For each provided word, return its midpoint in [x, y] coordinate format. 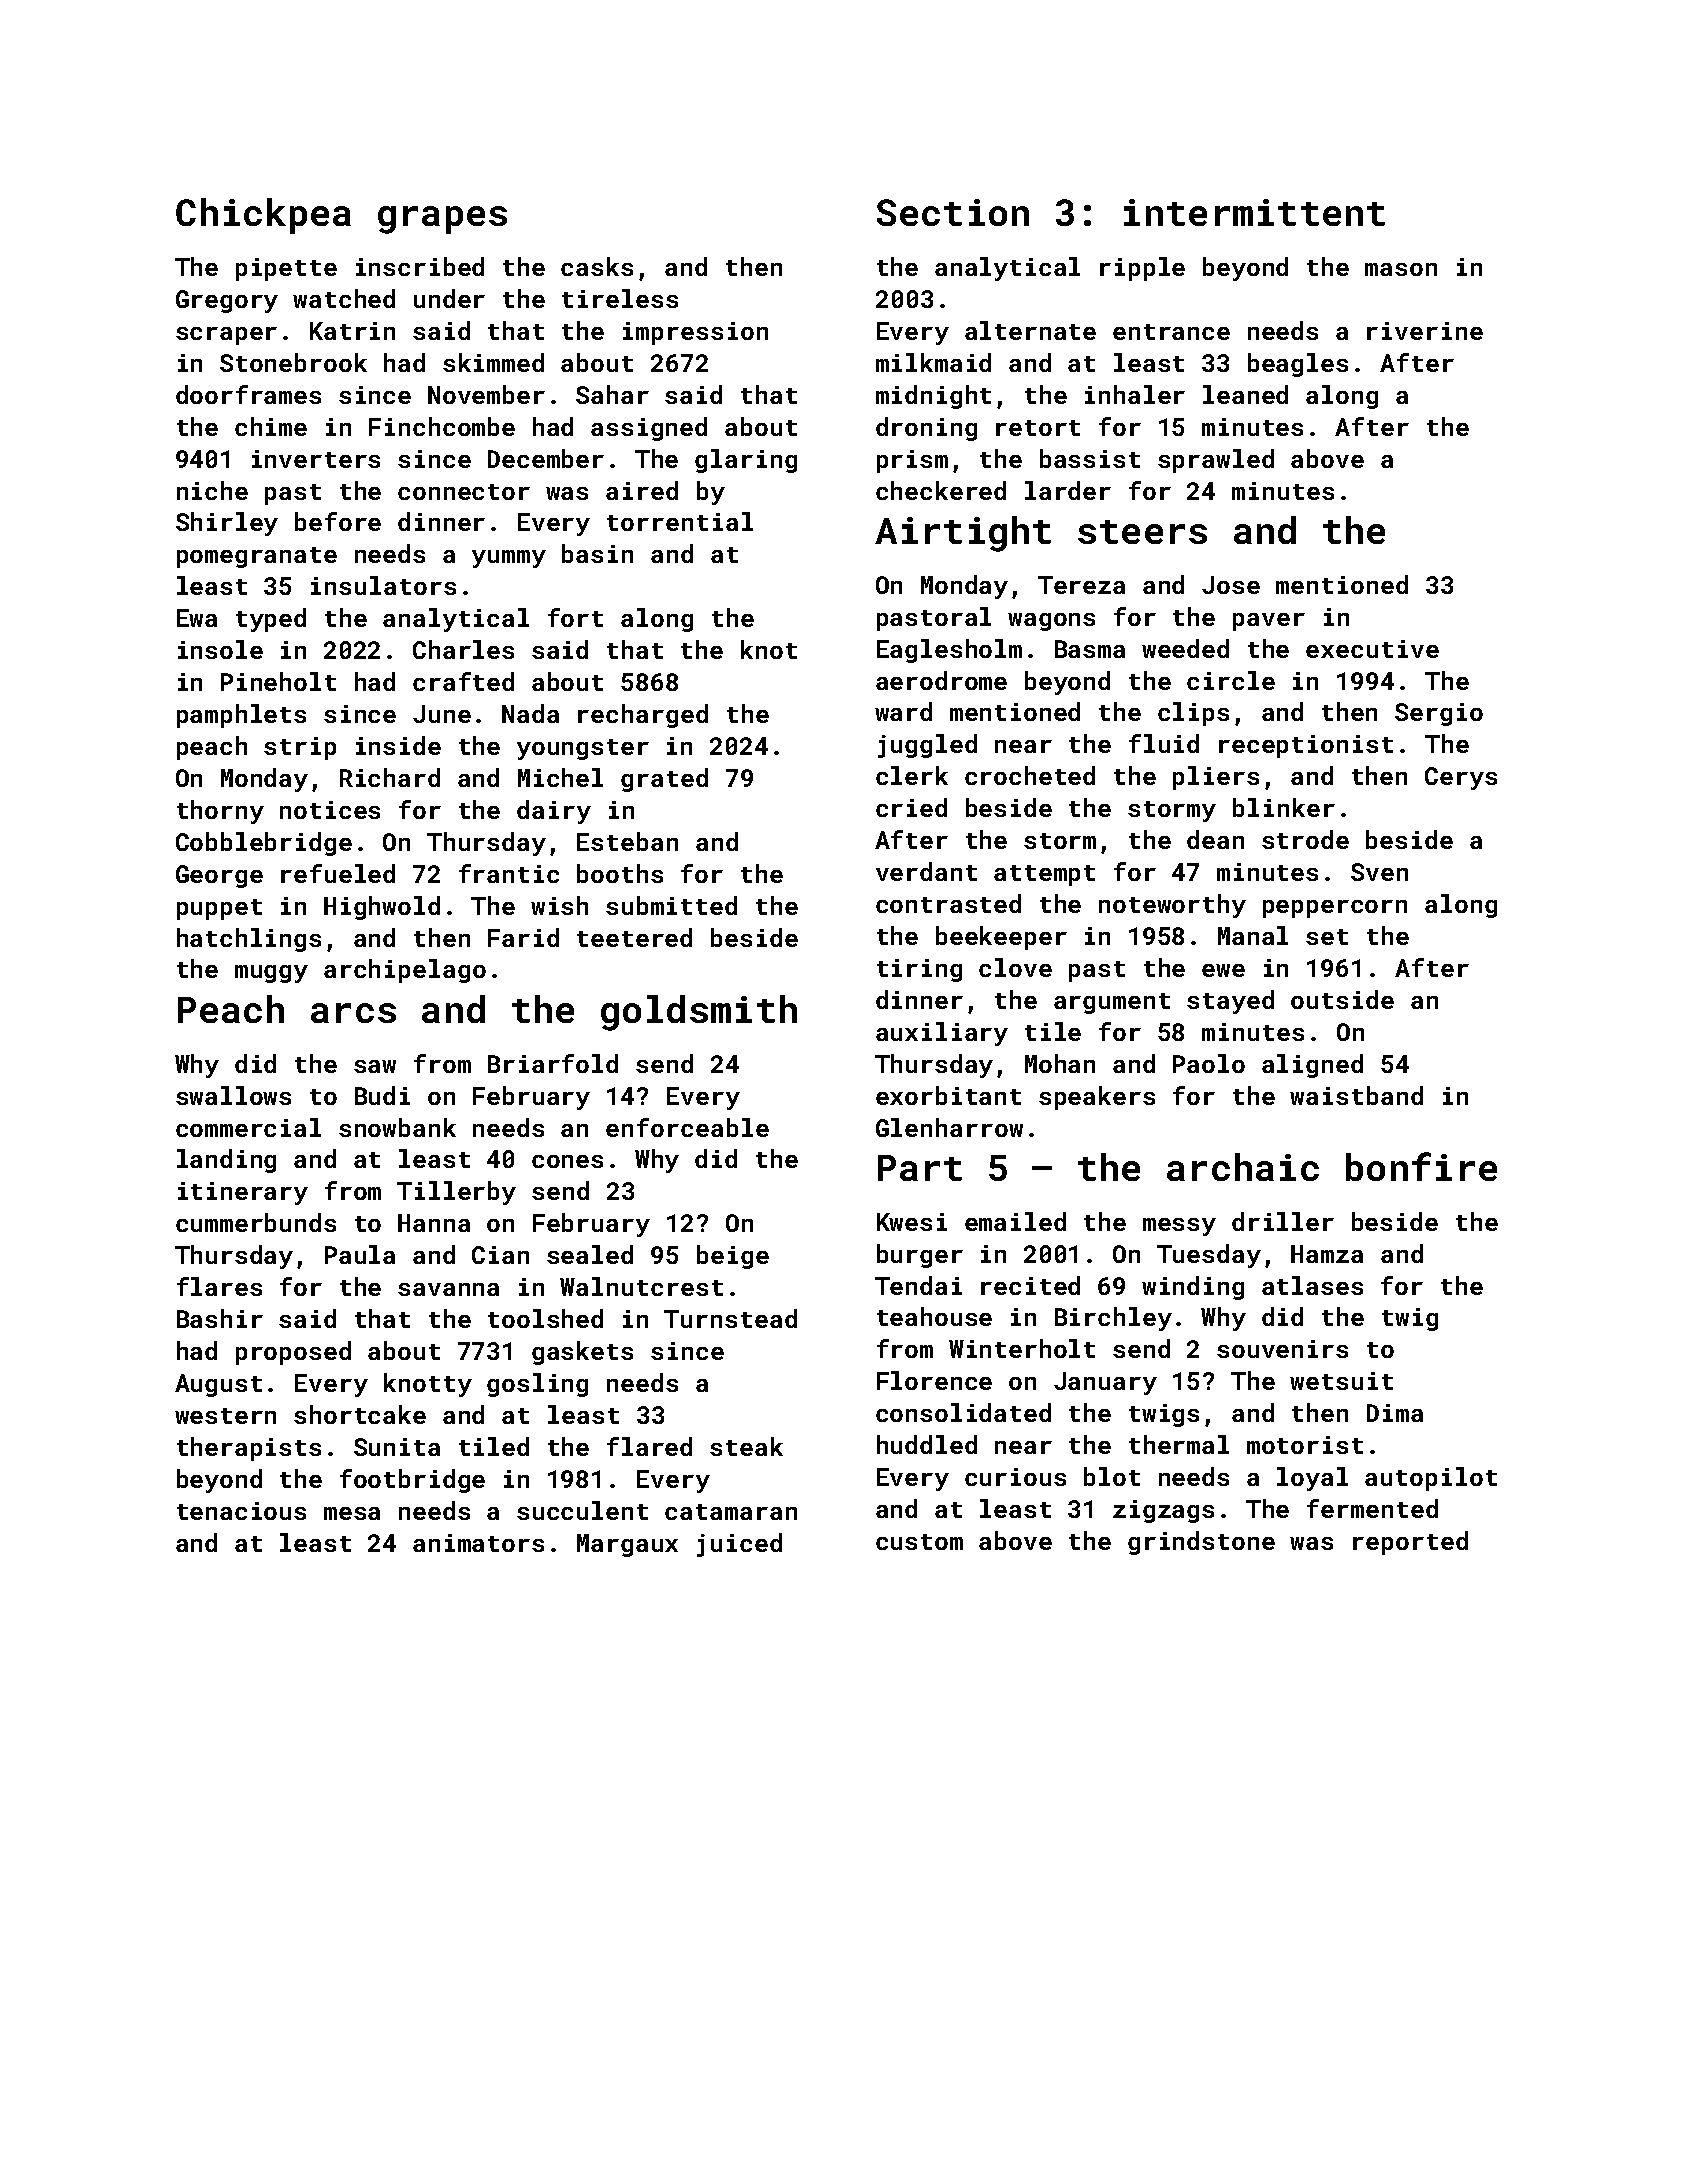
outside [1342, 999]
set [1327, 937]
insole [220, 649]
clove [1015, 967]
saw [375, 1066]
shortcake [360, 1414]
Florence [934, 1380]
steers [1142, 532]
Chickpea [263, 216]
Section [953, 212]
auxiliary [942, 1034]
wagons [1051, 622]
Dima [1395, 1413]
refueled [338, 873]
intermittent [1254, 212]
